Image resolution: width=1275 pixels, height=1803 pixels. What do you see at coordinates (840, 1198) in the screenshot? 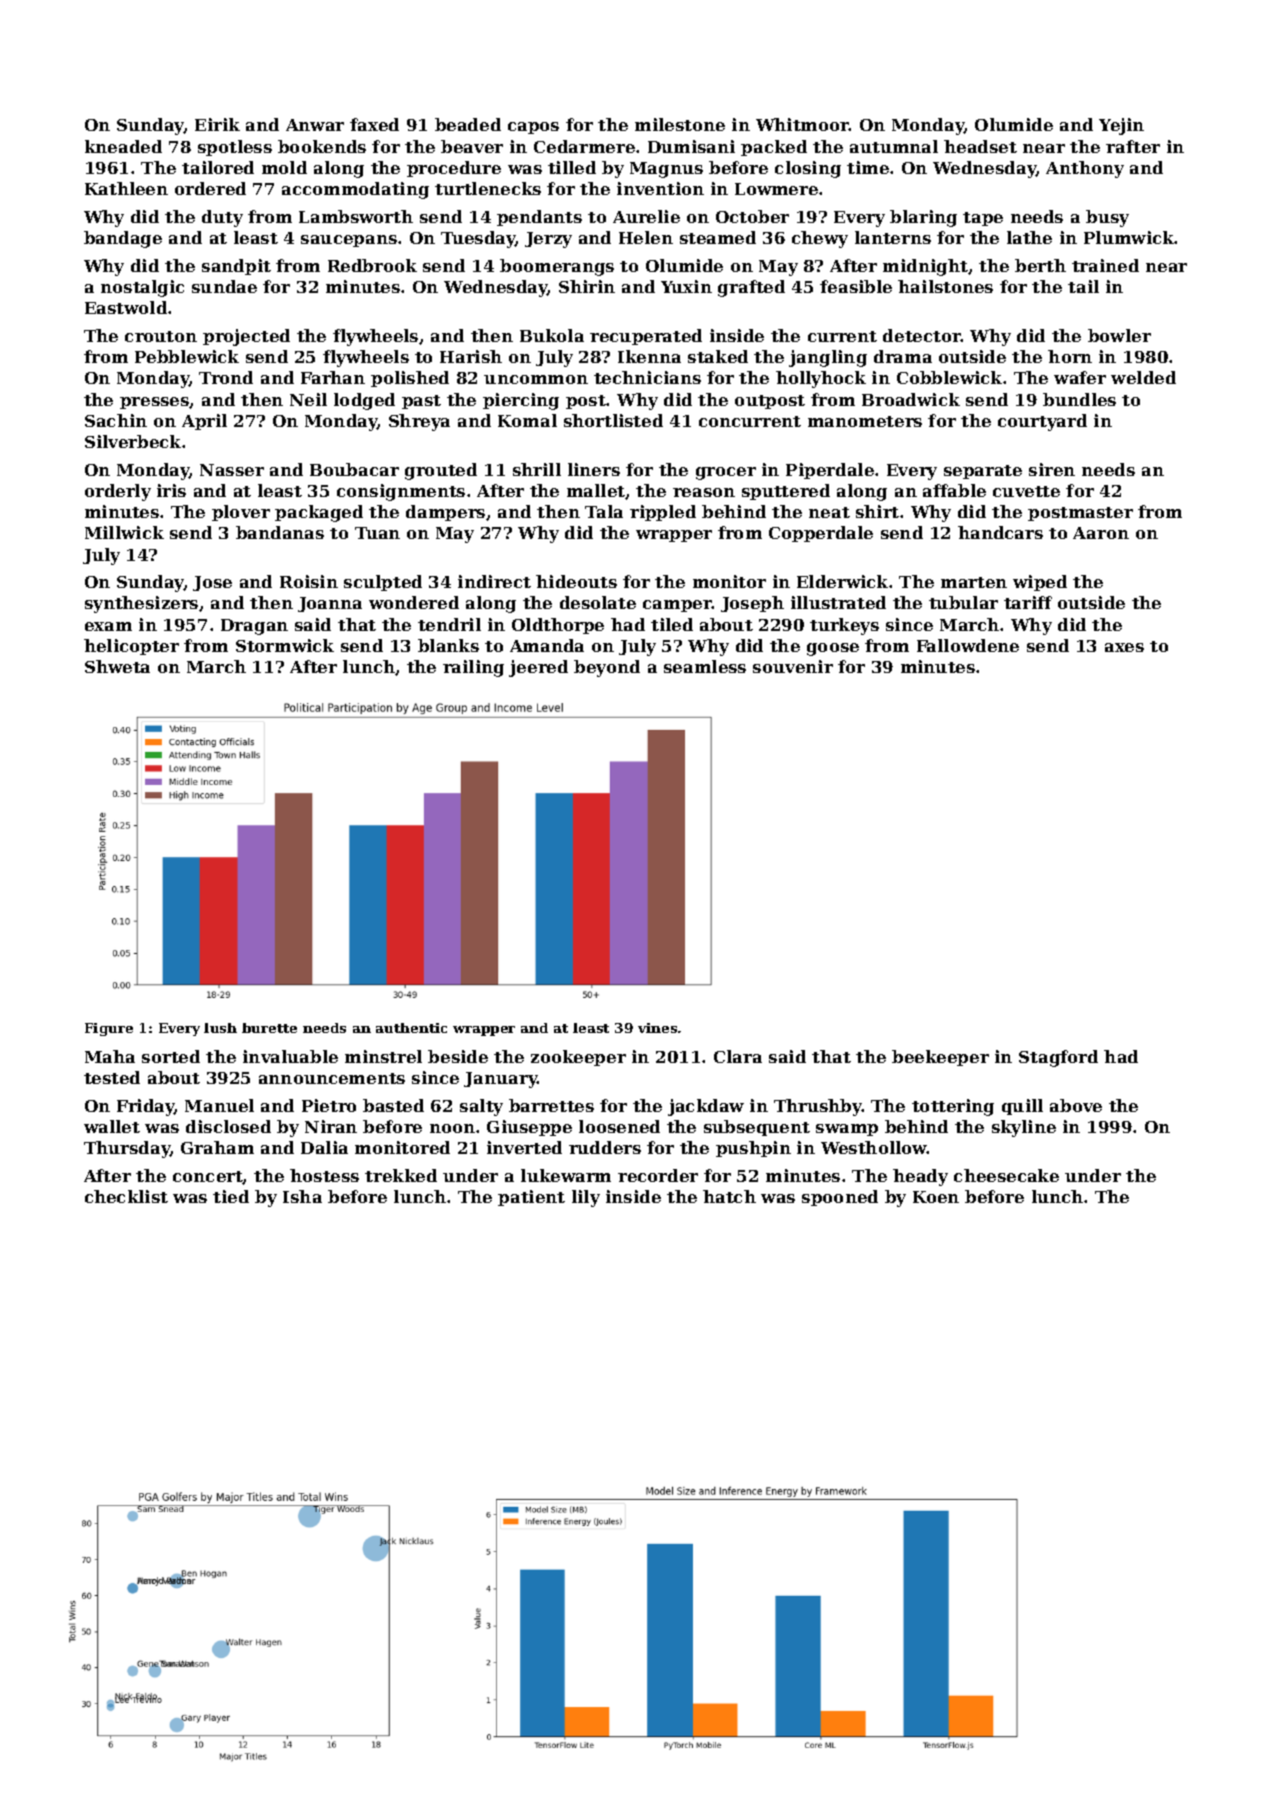
I see `spooned` at bounding box center [840, 1198].
